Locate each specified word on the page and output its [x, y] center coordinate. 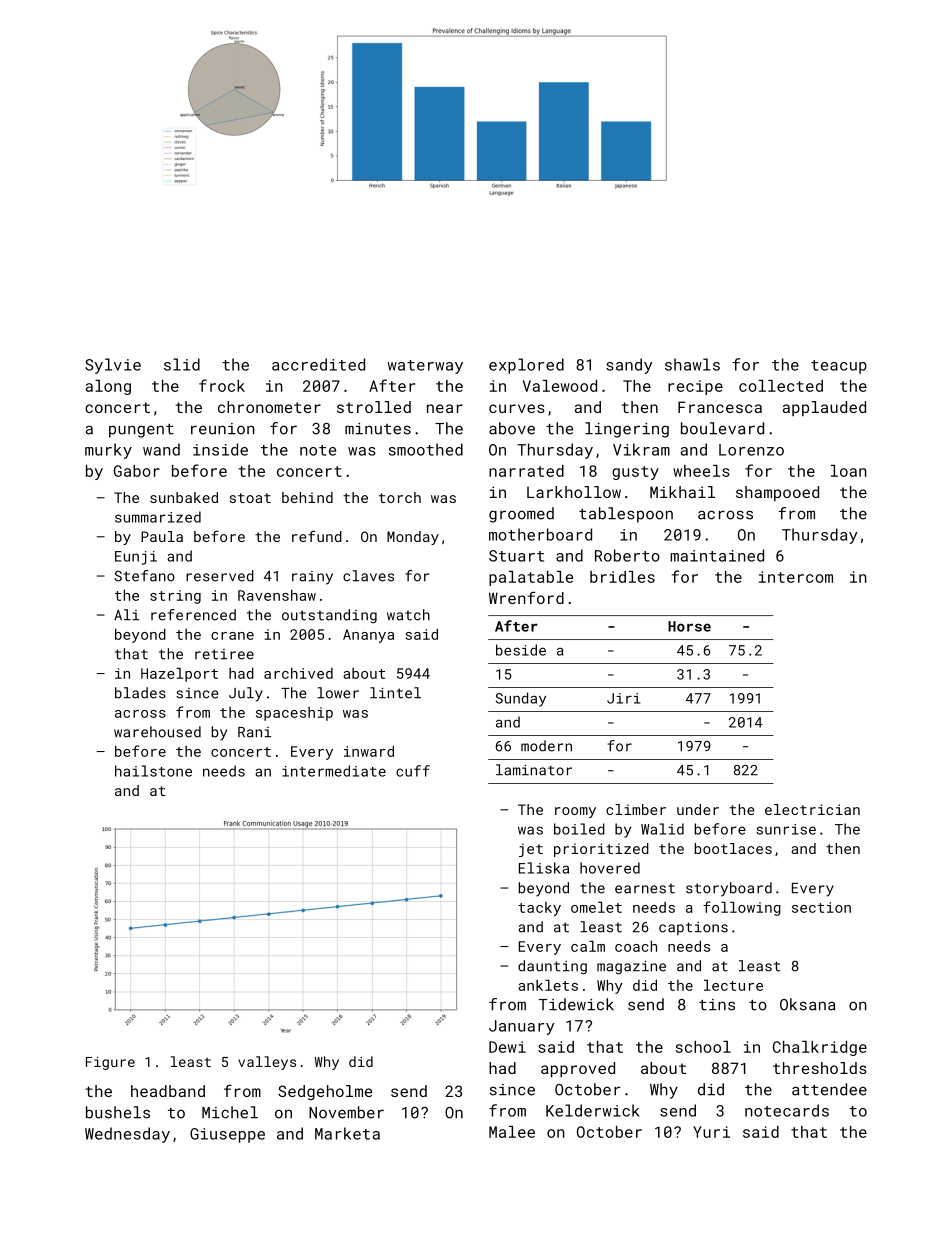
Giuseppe [227, 1135]
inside [220, 449]
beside [521, 650]
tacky [539, 909]
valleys [267, 1063]
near [445, 408]
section [821, 907]
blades [140, 693]
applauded [824, 408]
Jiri [623, 698]
